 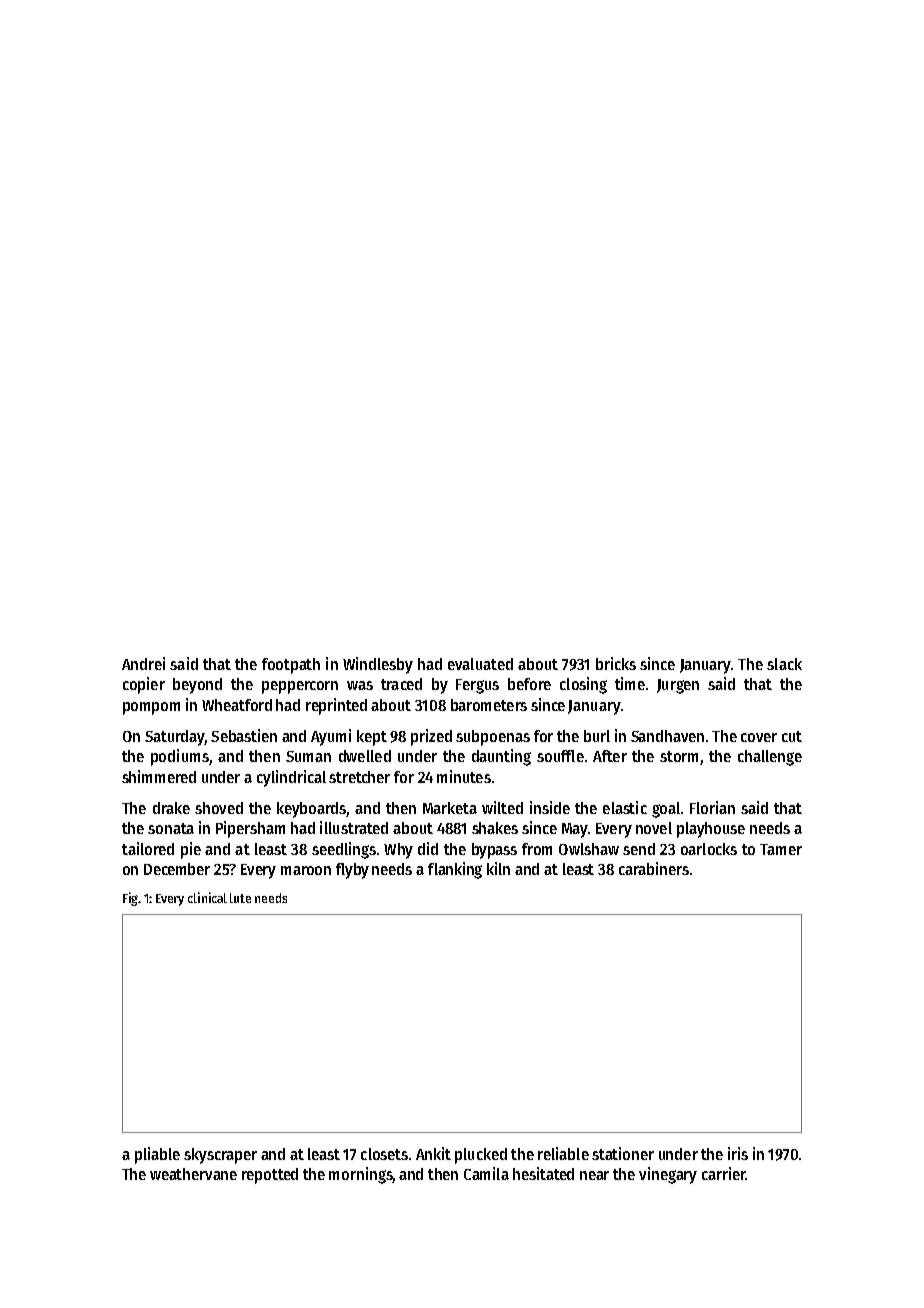 What do you see at coordinates (679, 756) in the page?
I see `storm` at bounding box center [679, 756].
